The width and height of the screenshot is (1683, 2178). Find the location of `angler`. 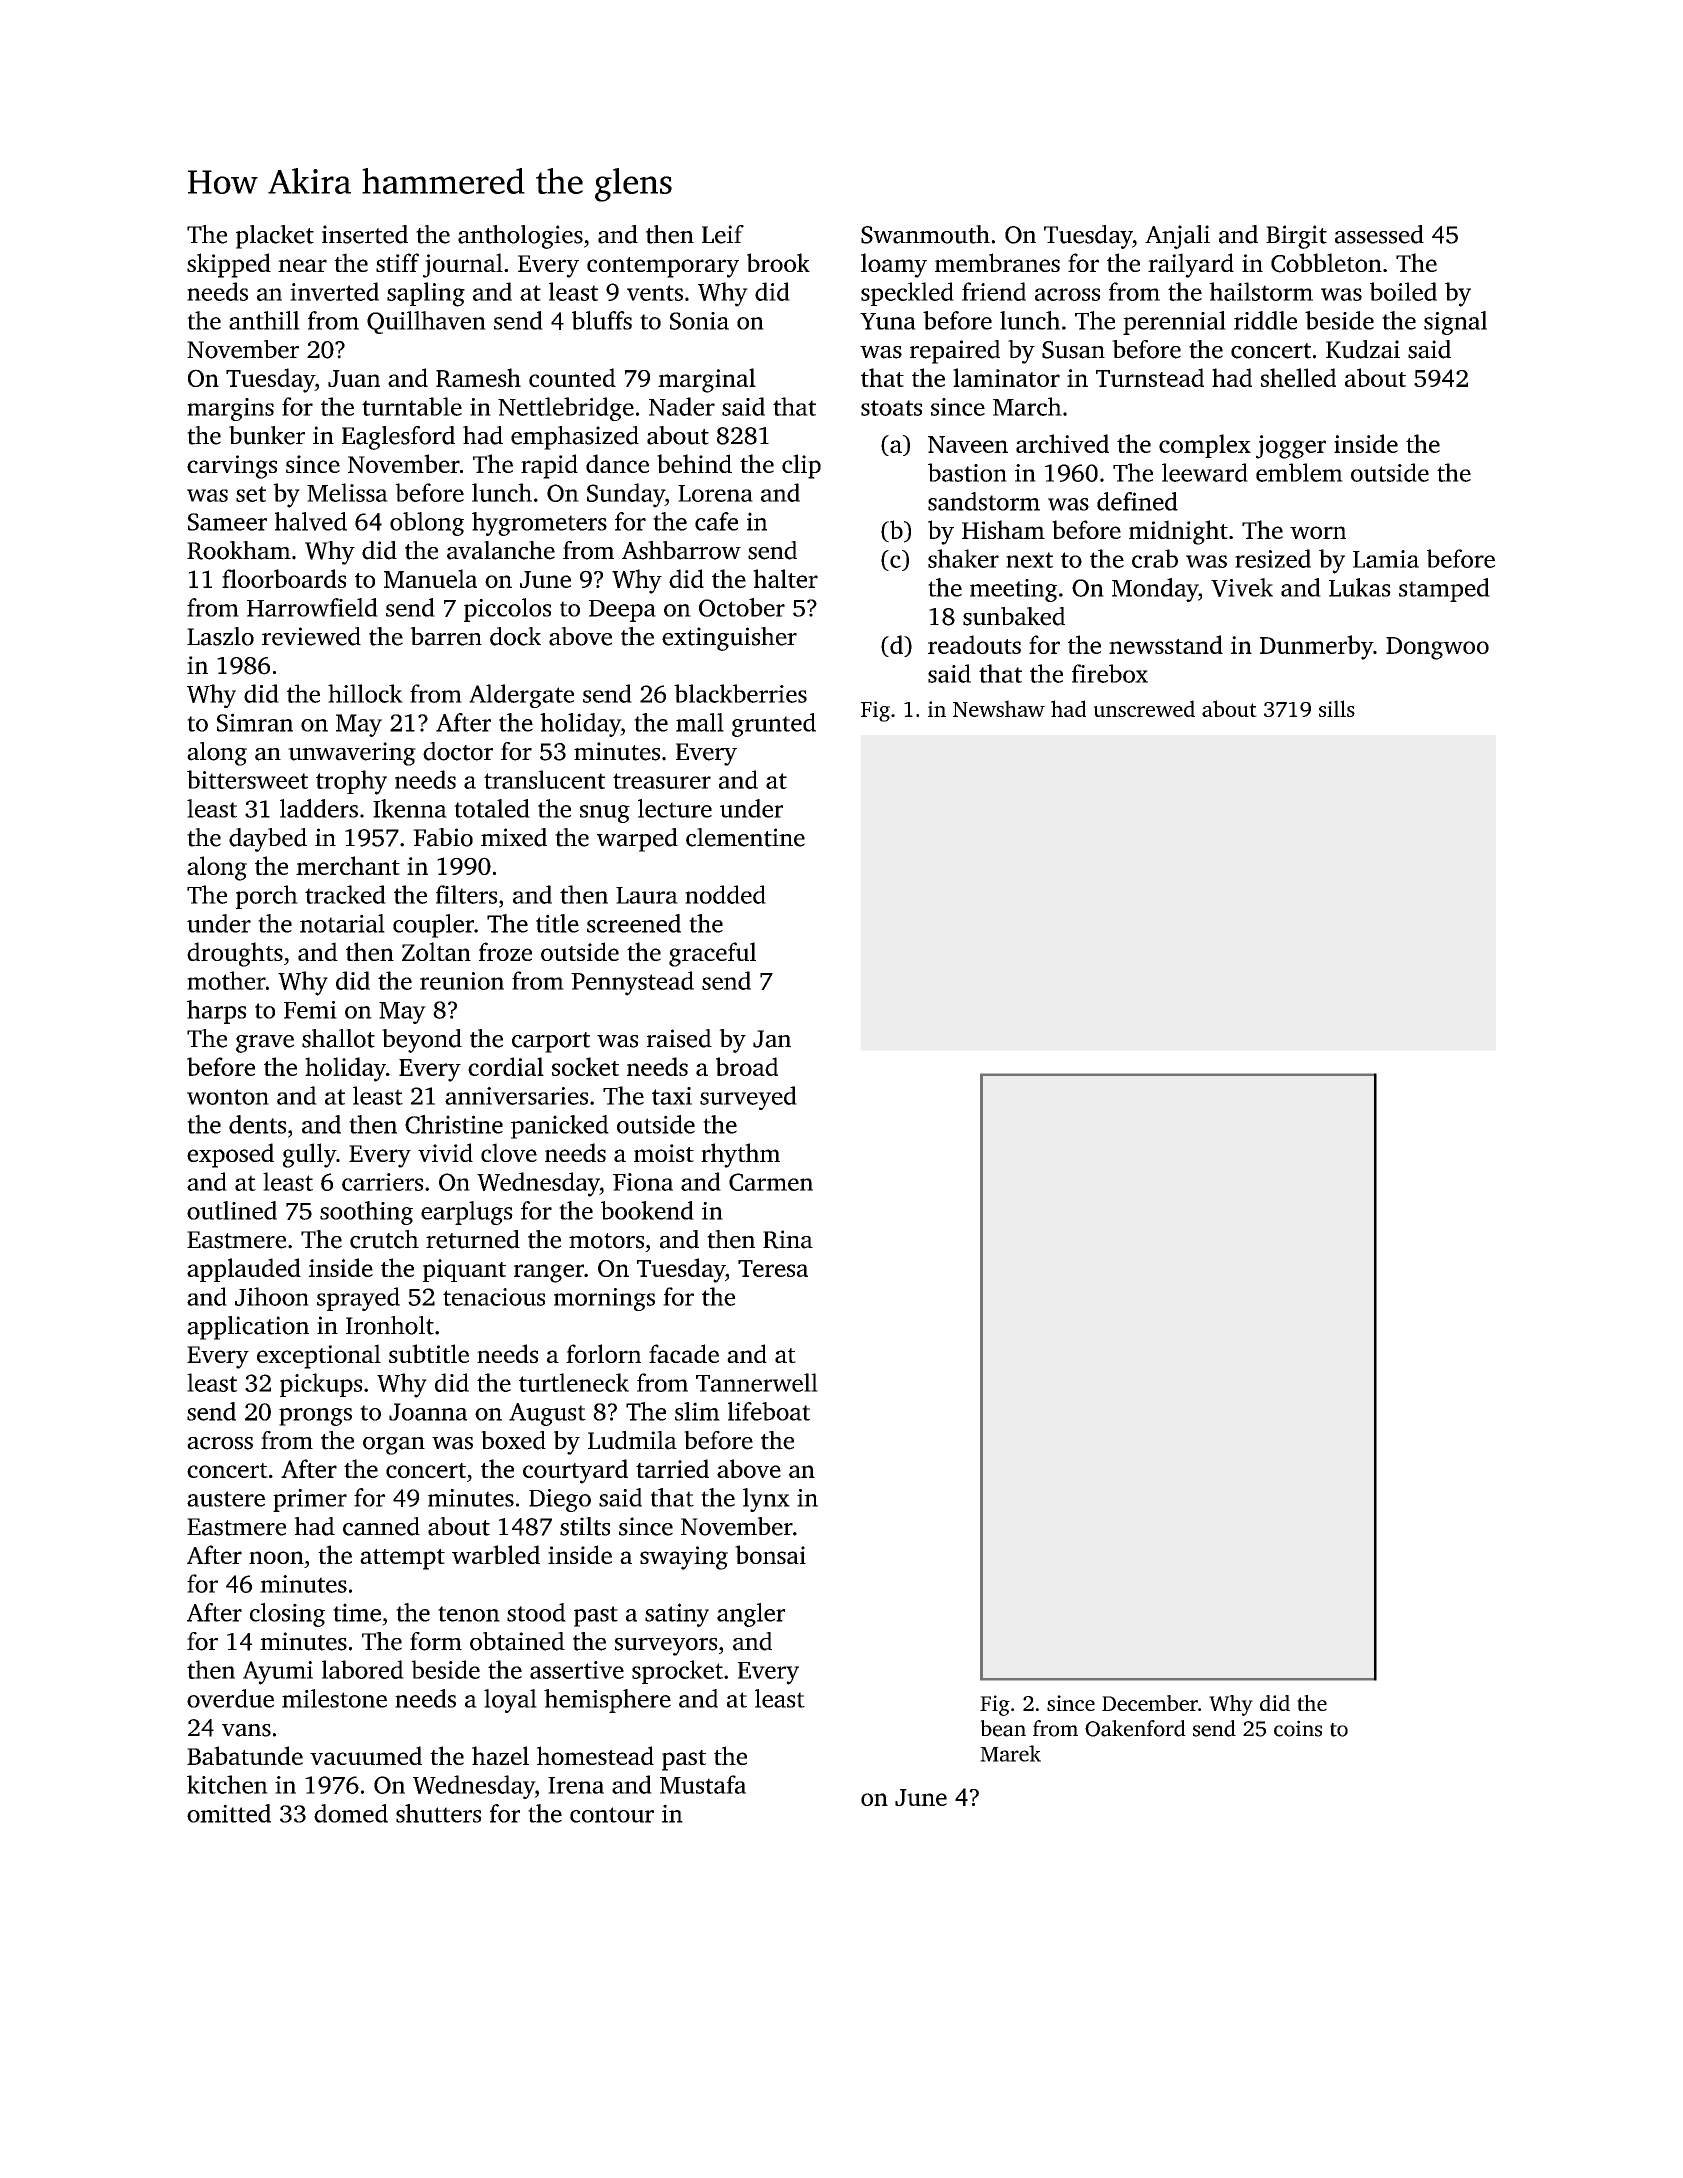

angler is located at coordinates (751, 1615).
